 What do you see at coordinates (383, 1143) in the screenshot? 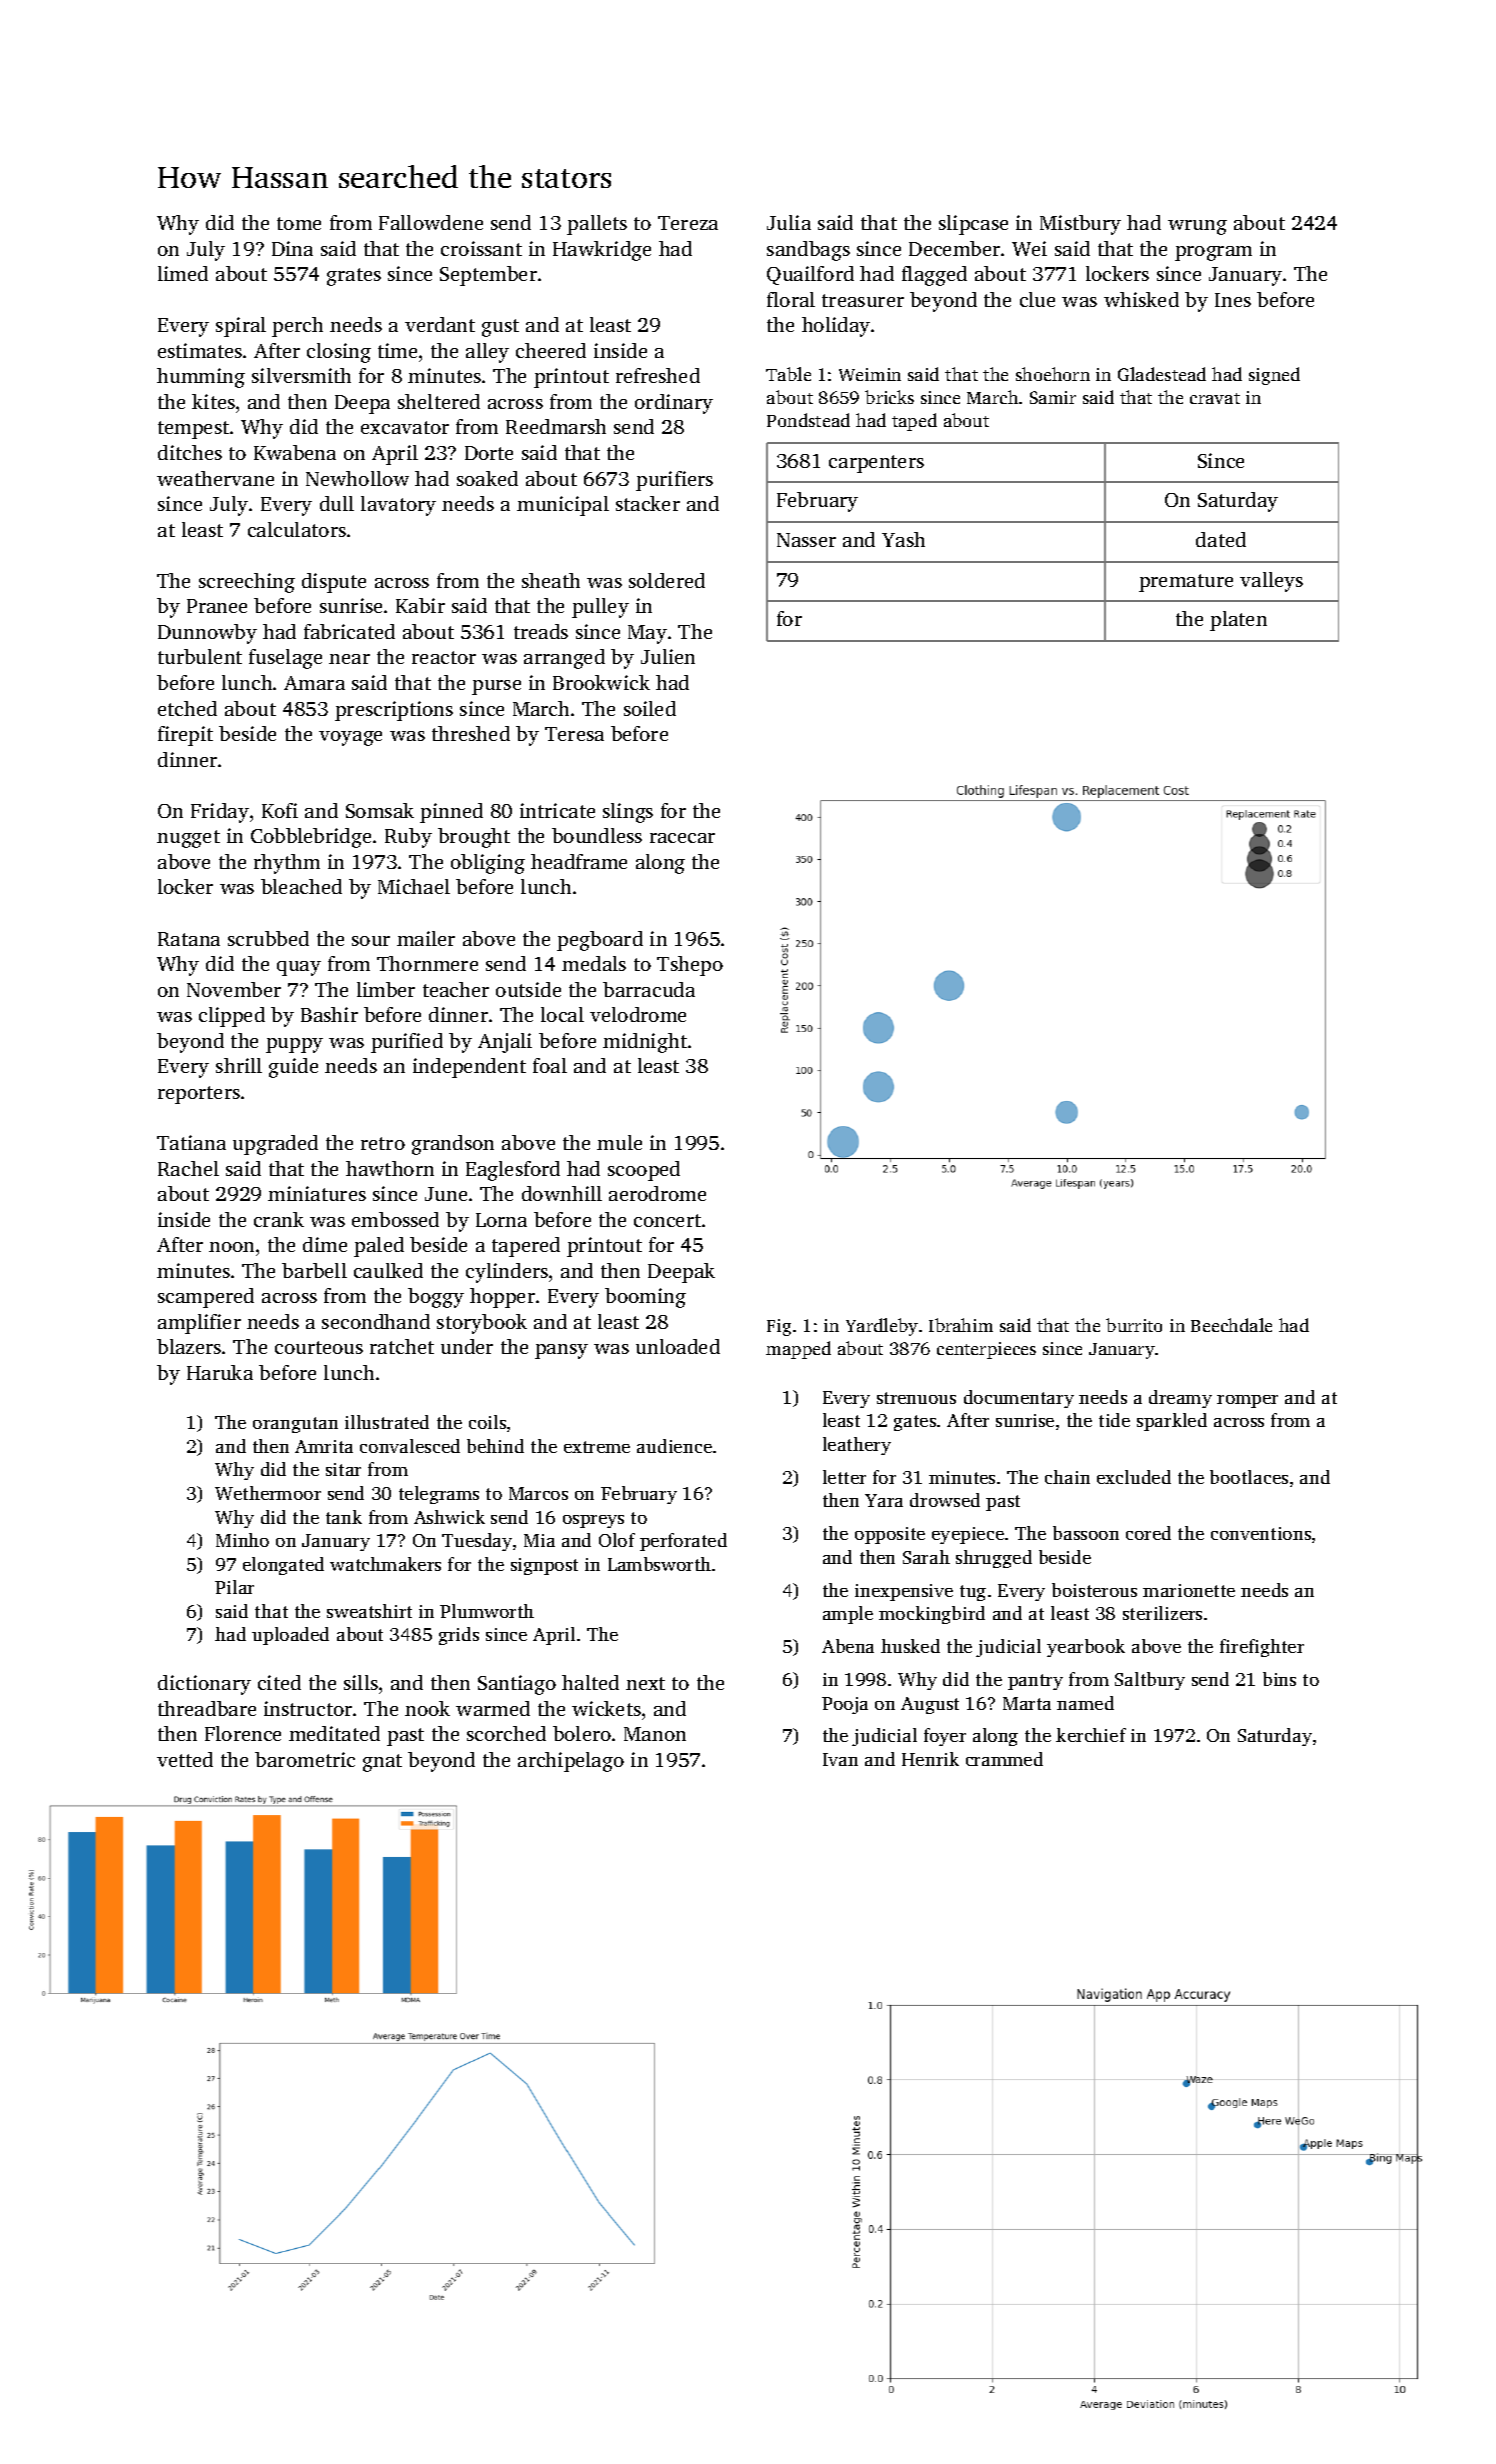
I see `retro` at bounding box center [383, 1143].
